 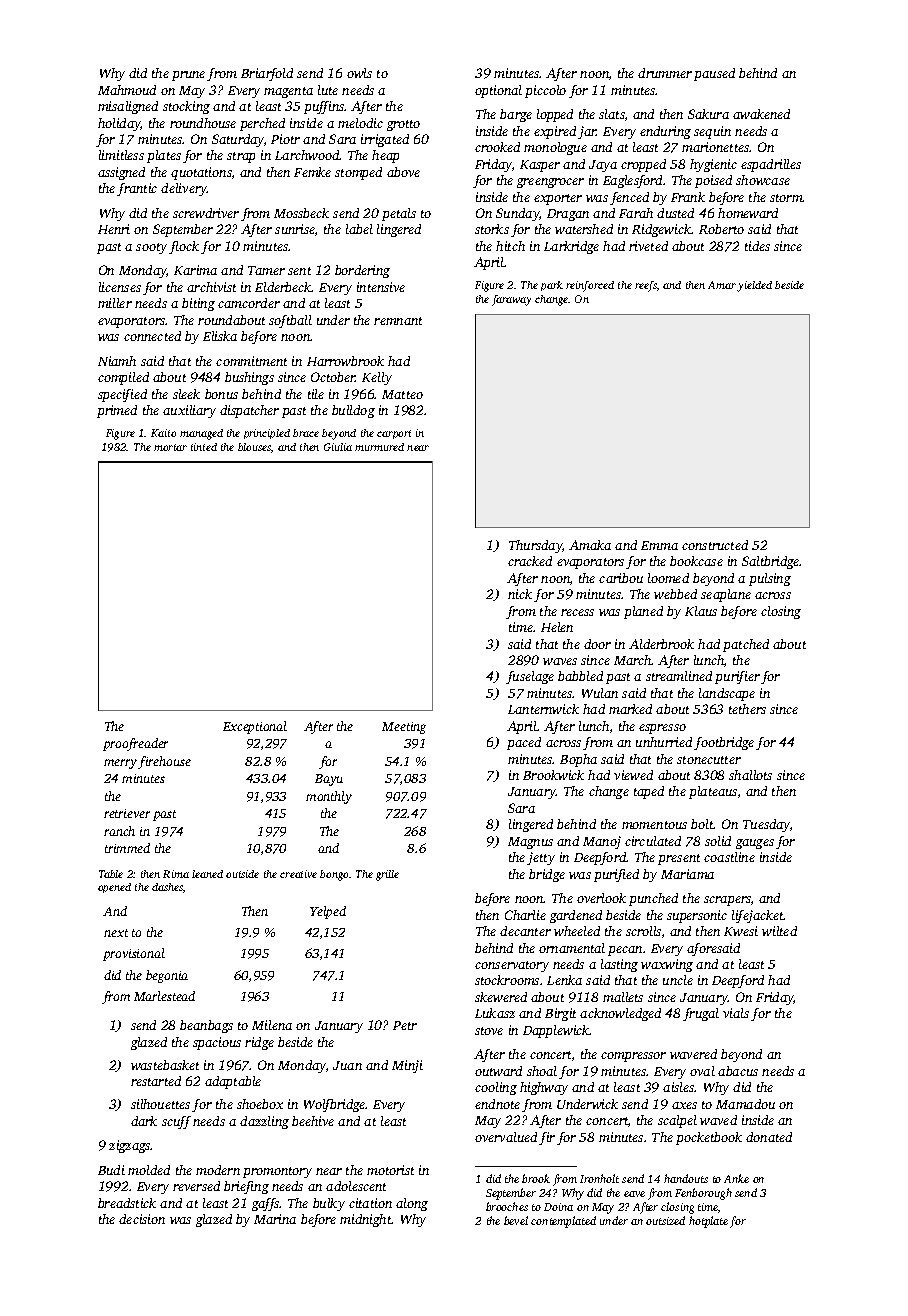 I want to click on grotto, so click(x=403, y=125).
